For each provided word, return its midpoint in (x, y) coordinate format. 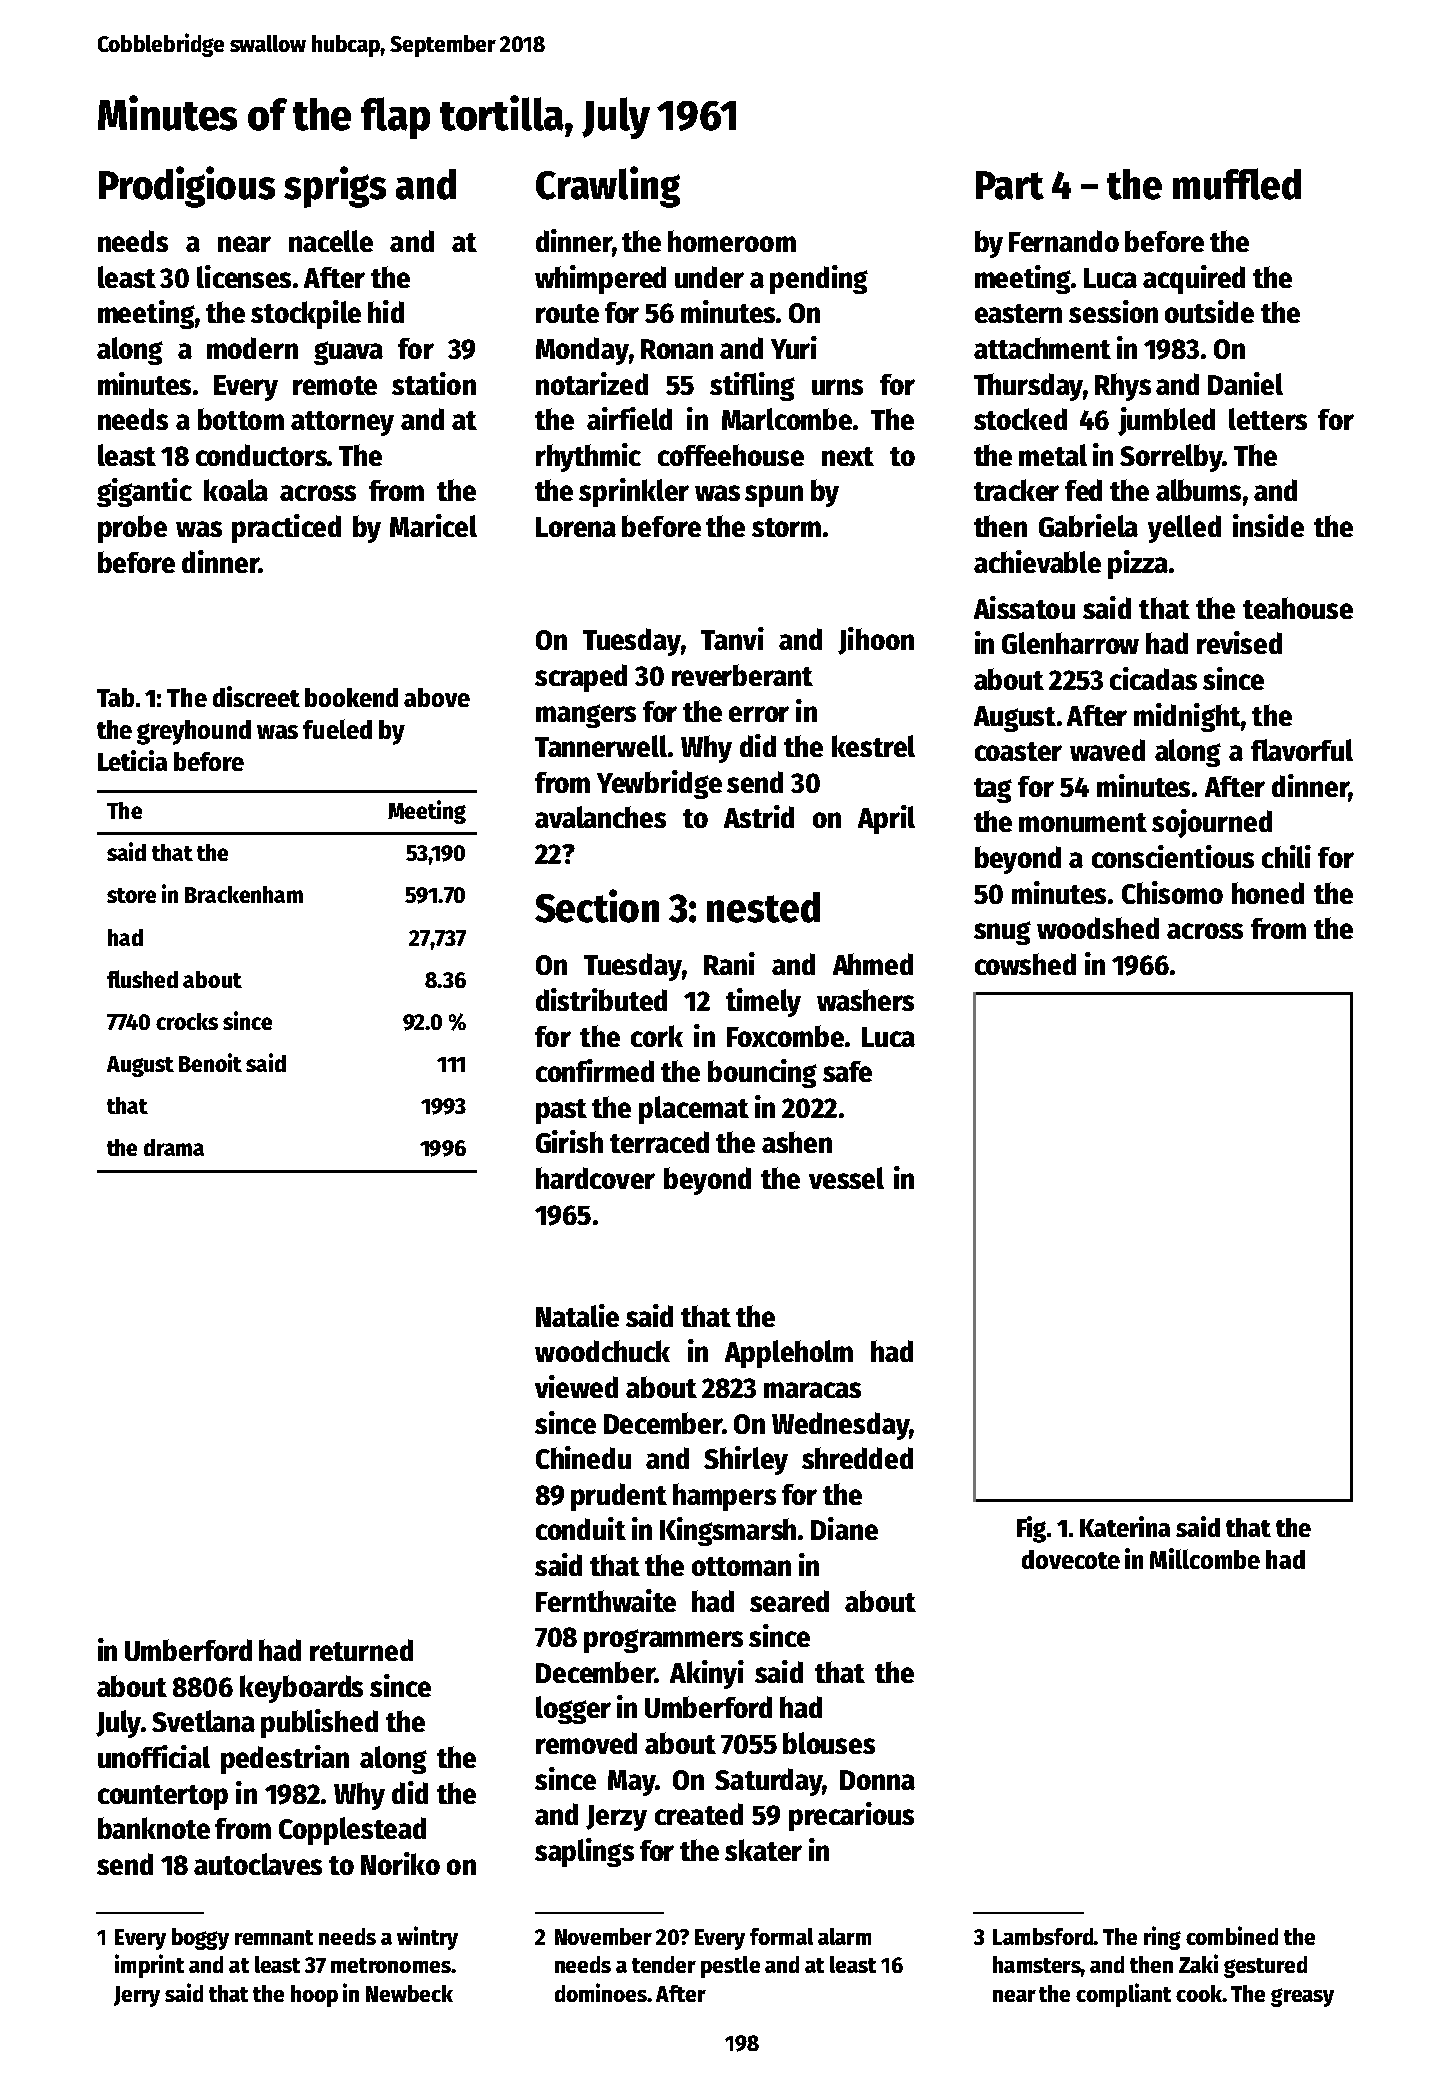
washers (865, 1000)
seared (789, 1601)
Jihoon (876, 641)
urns (837, 387)
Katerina (1125, 1526)
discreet (256, 696)
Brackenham (244, 894)
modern (252, 348)
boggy (200, 1939)
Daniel (1245, 383)
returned (361, 1650)
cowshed (1025, 964)
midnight (1187, 717)
